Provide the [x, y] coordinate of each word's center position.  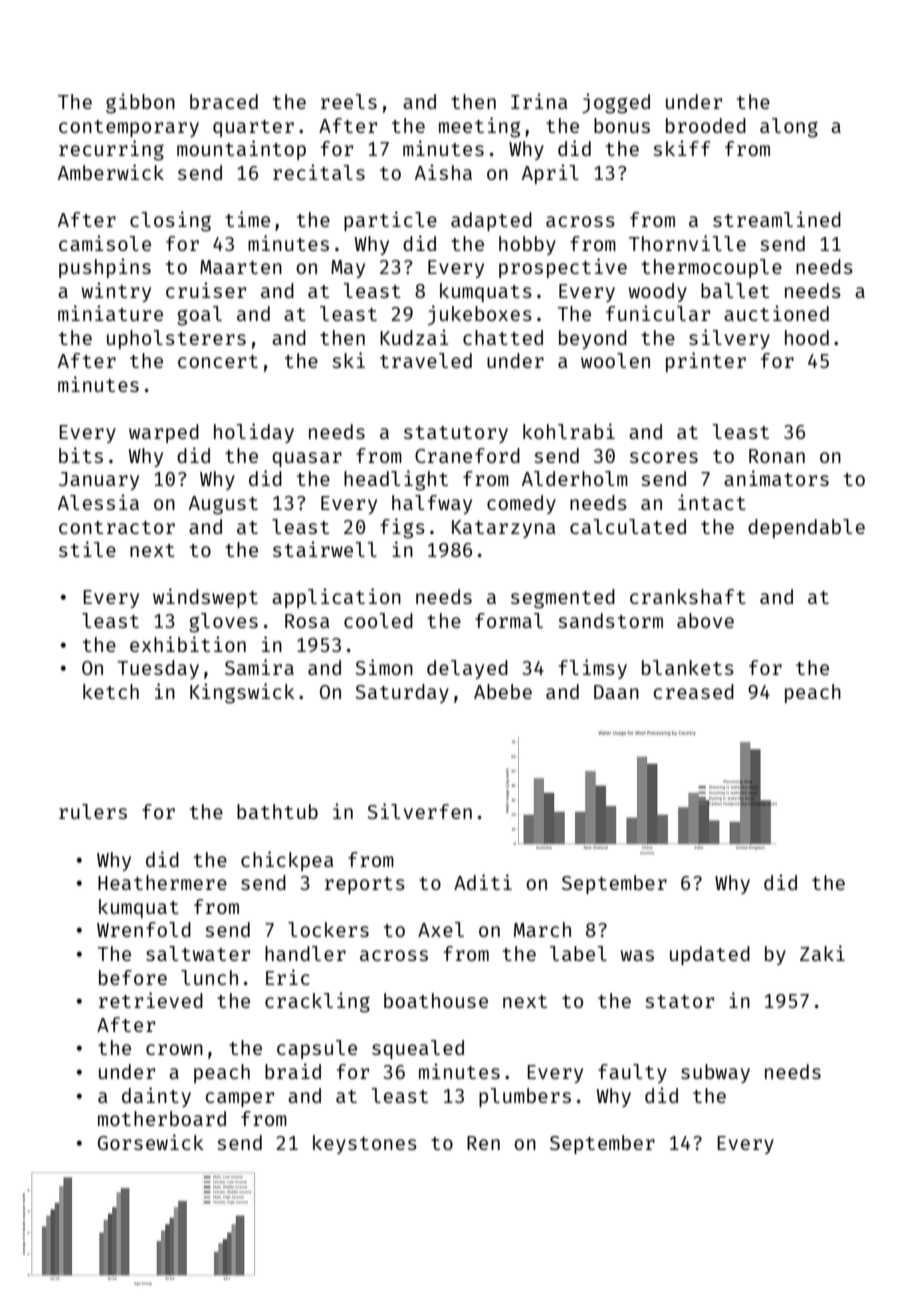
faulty [632, 1073]
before [133, 977]
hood [807, 337]
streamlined [777, 219]
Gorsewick [151, 1142]
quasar [307, 459]
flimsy [593, 669]
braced [224, 101]
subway [715, 1073]
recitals [319, 172]
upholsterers [176, 339]
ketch [111, 691]
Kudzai [414, 337]
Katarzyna [503, 529]
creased [693, 691]
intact [712, 502]
